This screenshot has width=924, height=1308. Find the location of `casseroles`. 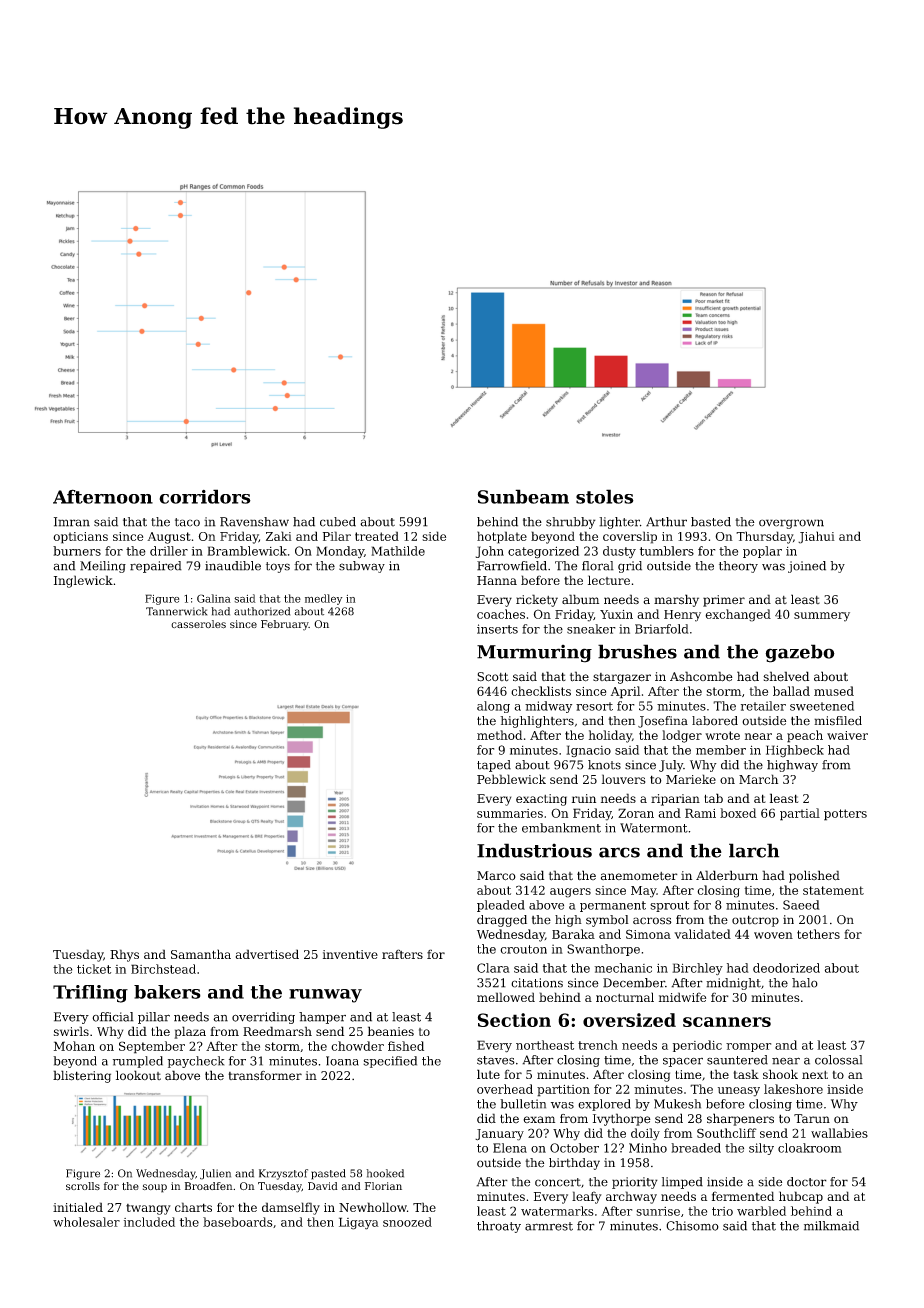

casseroles is located at coordinates (198, 624).
